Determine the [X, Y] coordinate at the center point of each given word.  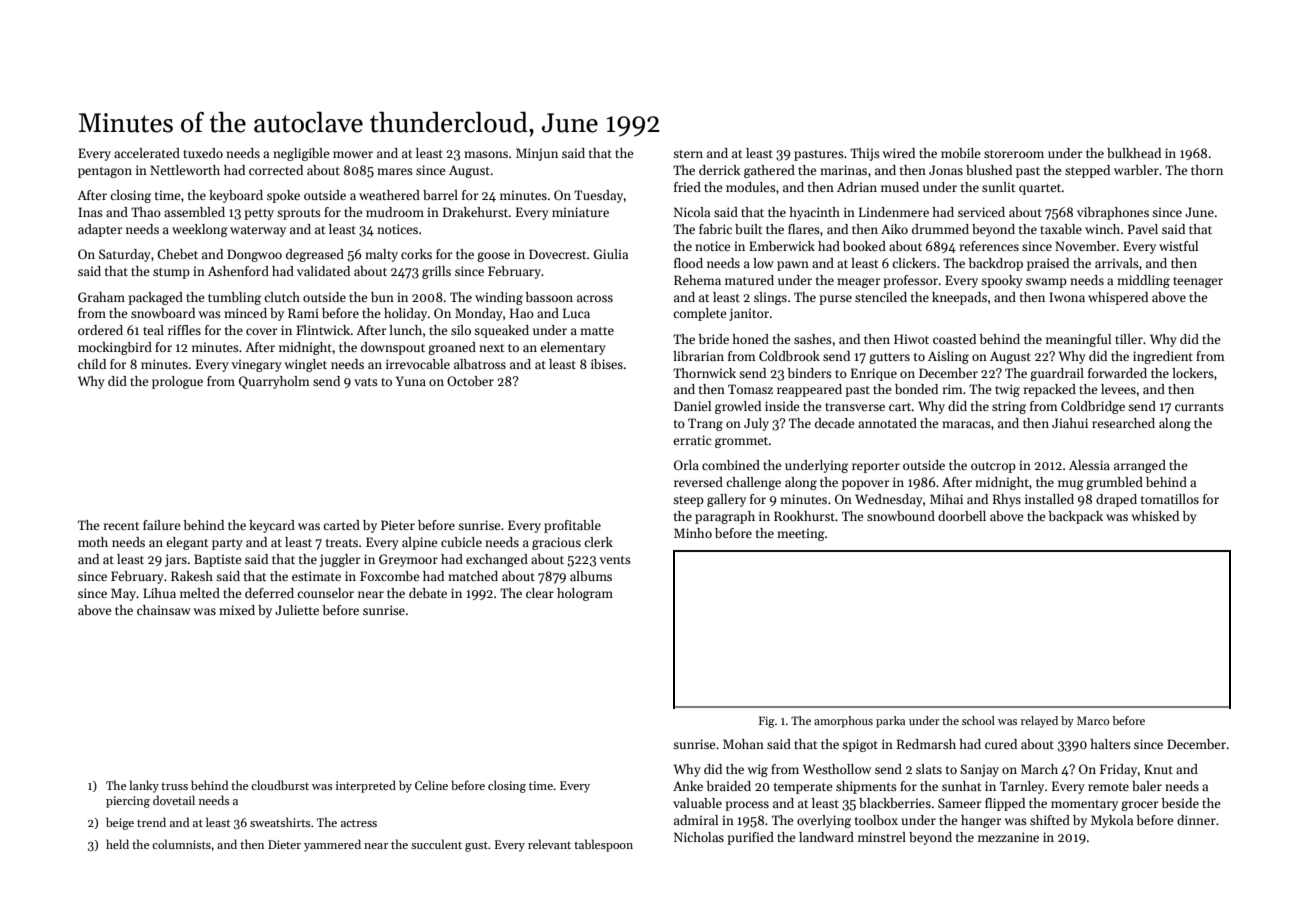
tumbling [234, 298]
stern [688, 154]
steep [688, 501]
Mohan [743, 744]
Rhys [1007, 500]
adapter [100, 230]
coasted [954, 339]
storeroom [1014, 154]
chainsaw [164, 610]
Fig [766, 722]
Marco [1093, 720]
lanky [144, 786]
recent [121, 526]
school [978, 720]
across [595, 298]
